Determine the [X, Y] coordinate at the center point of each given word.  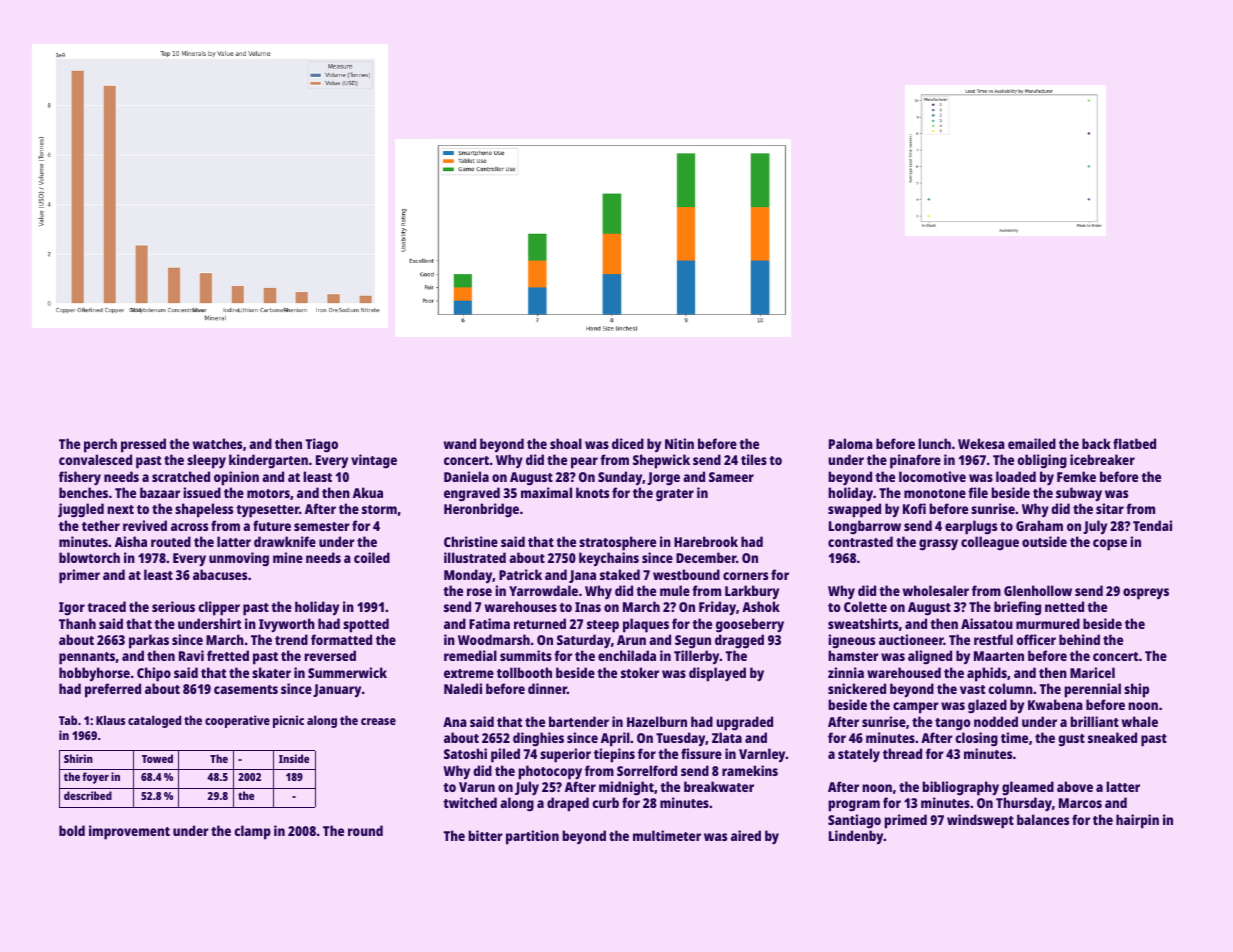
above [1075, 786]
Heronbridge [481, 510]
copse [1110, 545]
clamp [252, 832]
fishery [80, 478]
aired [746, 835]
